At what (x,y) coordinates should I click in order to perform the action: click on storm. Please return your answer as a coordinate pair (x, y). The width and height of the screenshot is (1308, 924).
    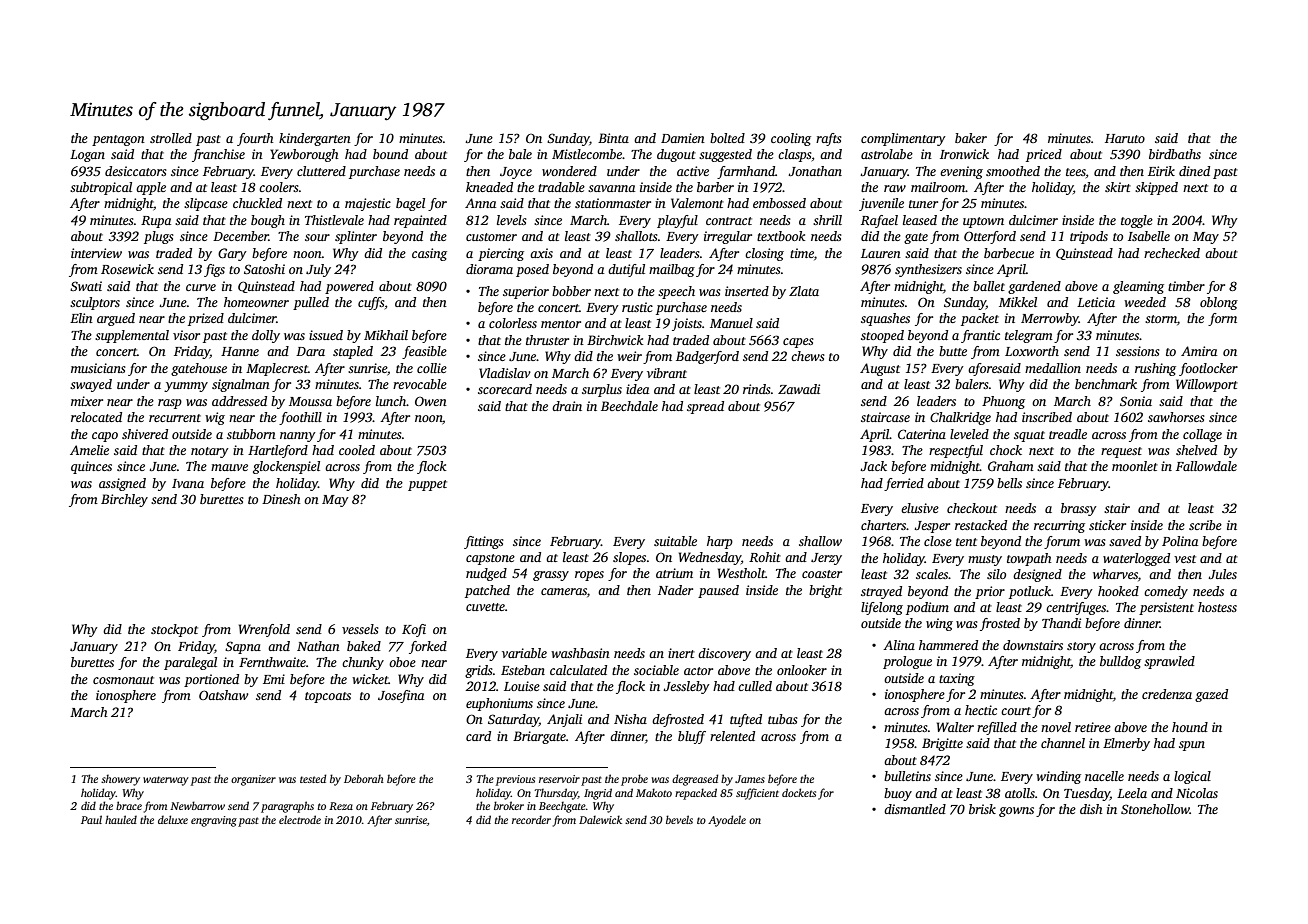
    Looking at the image, I should click on (1161, 319).
